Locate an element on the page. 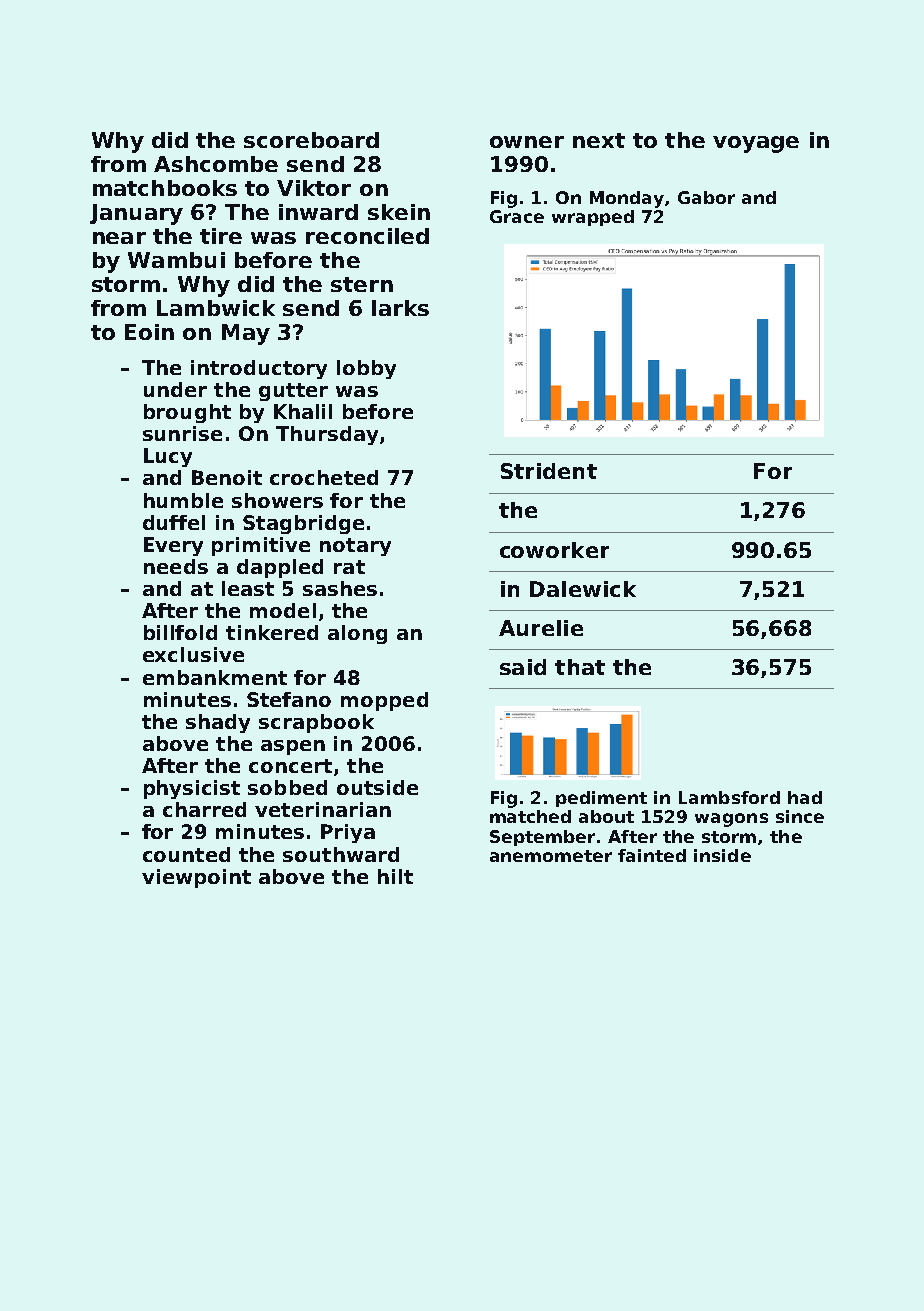  stern is located at coordinates (362, 284).
